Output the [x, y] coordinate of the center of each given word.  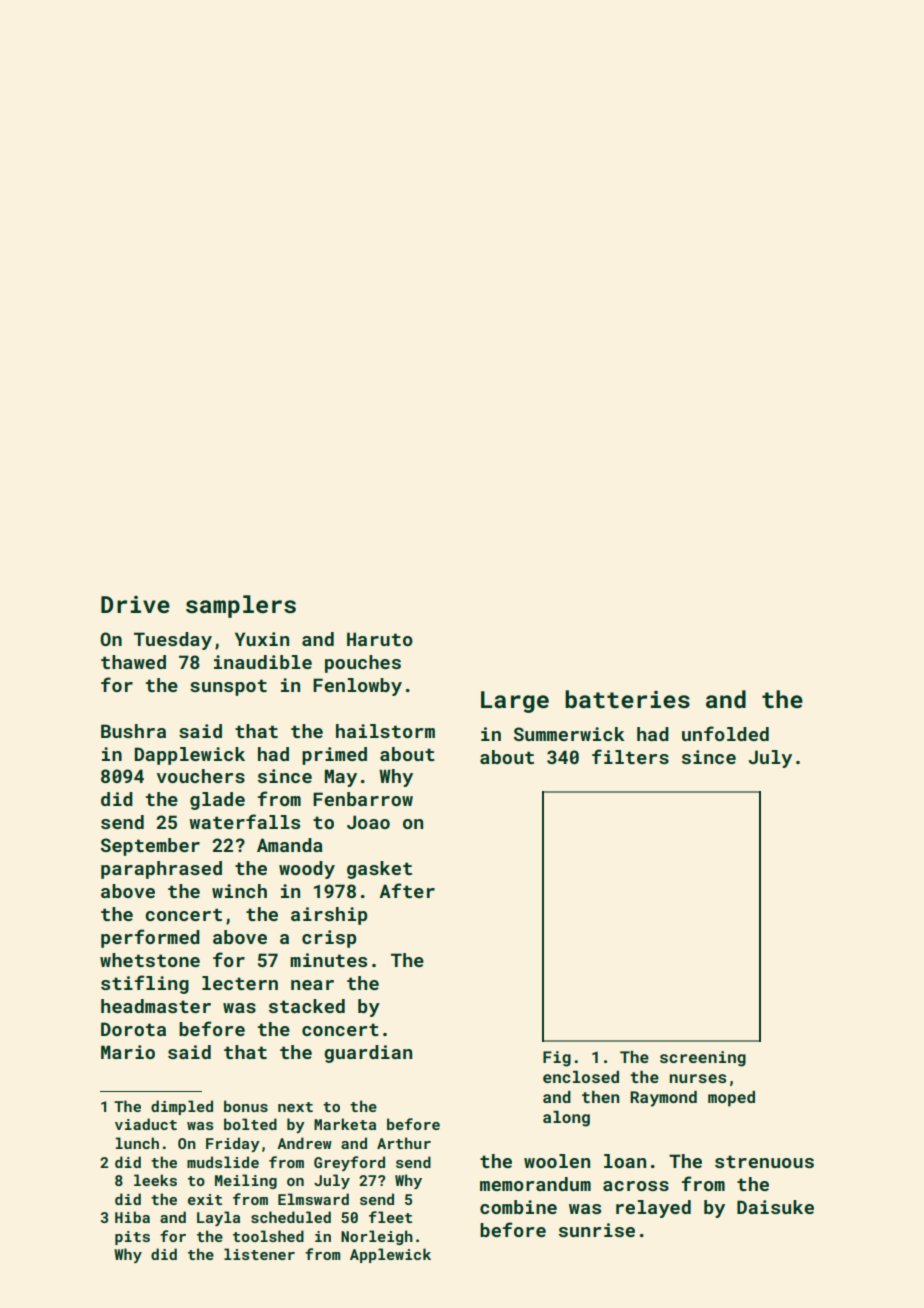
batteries [627, 699]
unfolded [725, 733]
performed [150, 938]
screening [703, 1059]
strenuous [764, 1161]
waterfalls [244, 821]
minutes [328, 960]
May [341, 778]
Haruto [380, 639]
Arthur [404, 1143]
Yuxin [262, 639]
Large [515, 702]
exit [205, 1199]
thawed [133, 662]
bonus [246, 1106]
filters [630, 756]
